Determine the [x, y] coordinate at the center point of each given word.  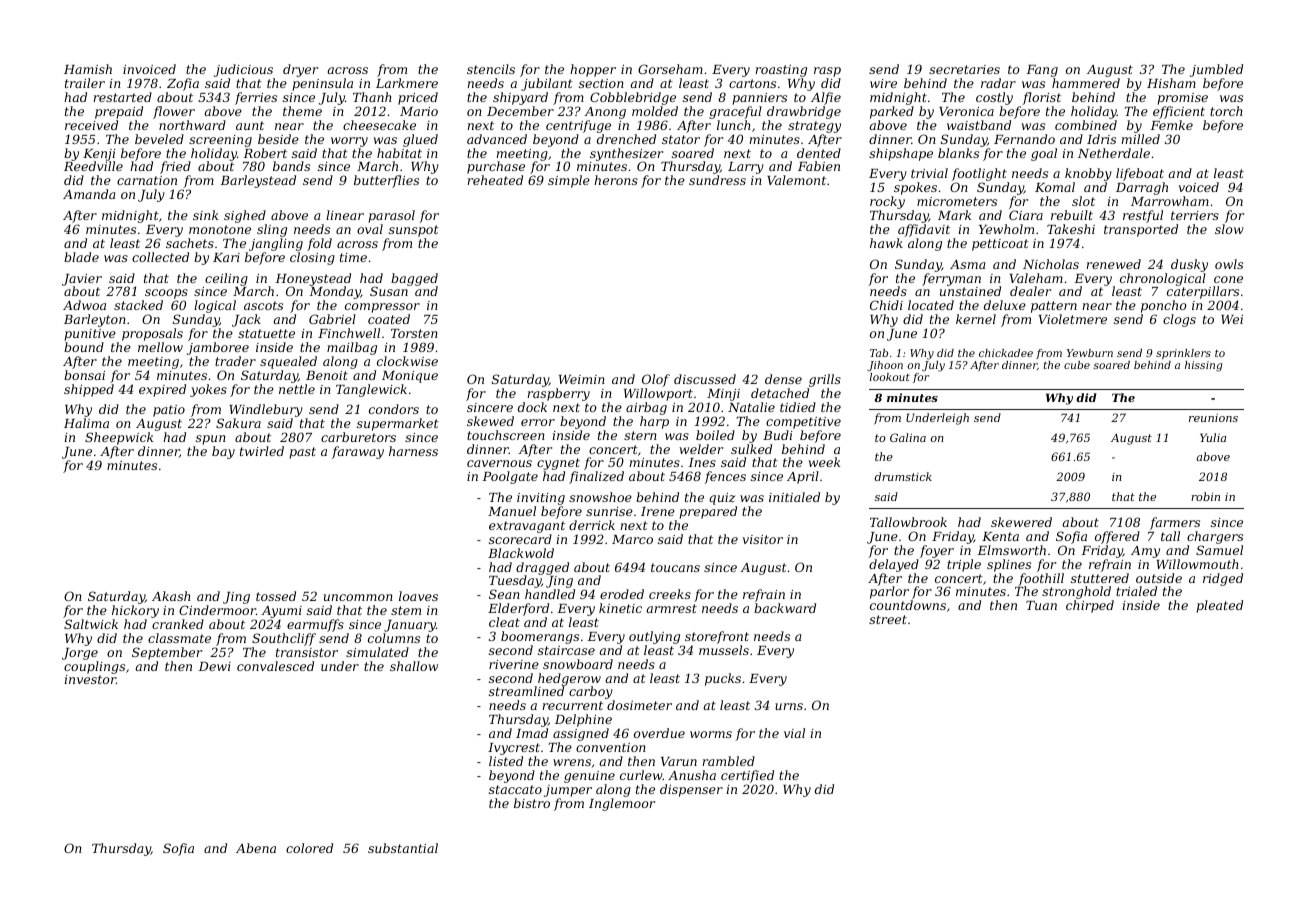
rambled [728, 761]
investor [90, 679]
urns [789, 706]
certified [747, 776]
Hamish [88, 69]
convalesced [275, 666]
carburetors [358, 437]
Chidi [886, 305]
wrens [572, 762]
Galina [908, 437]
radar [998, 83]
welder [701, 449]
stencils [491, 69]
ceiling [226, 279]
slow [1229, 229]
